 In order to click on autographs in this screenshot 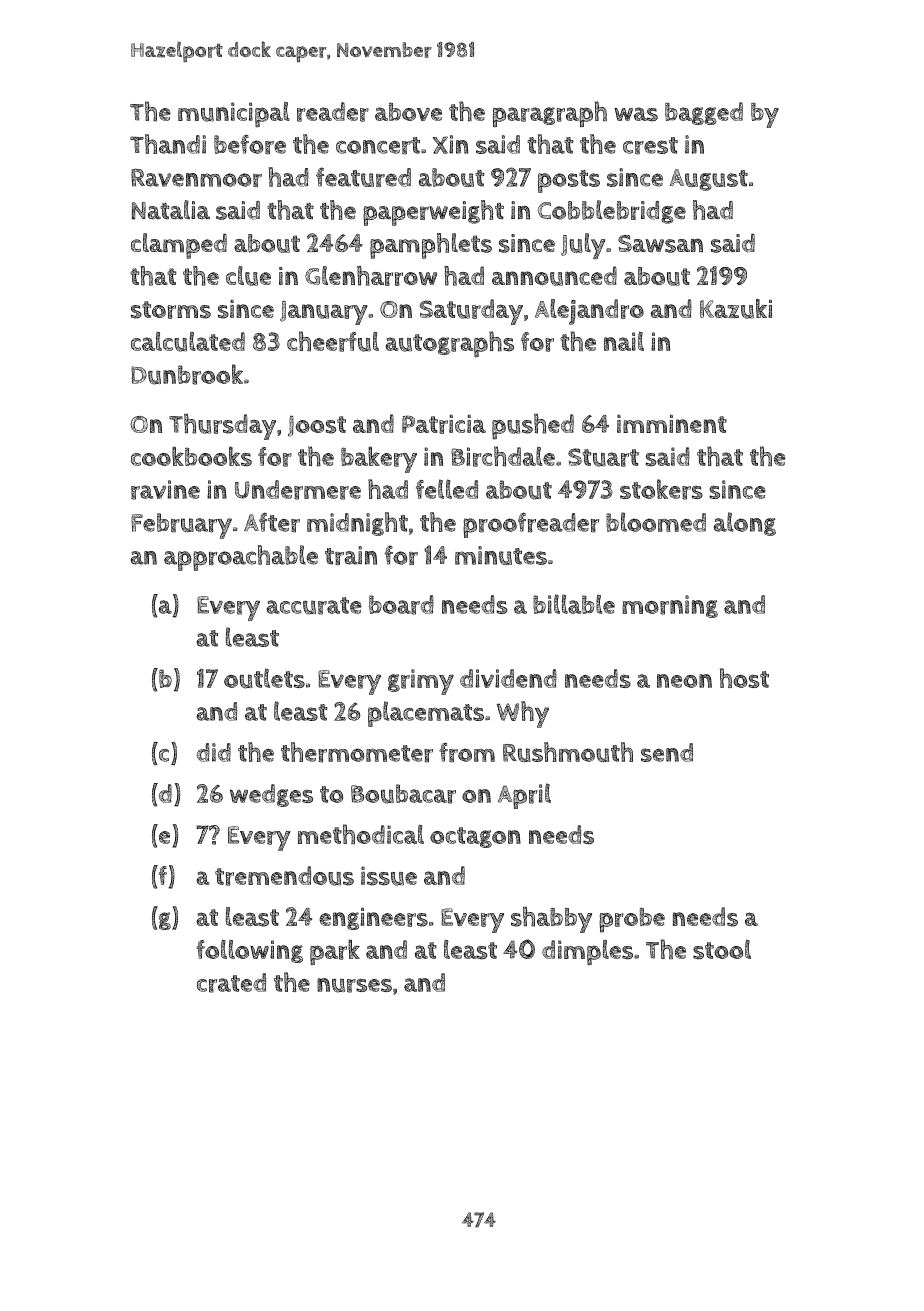, I will do `click(449, 344)`.
